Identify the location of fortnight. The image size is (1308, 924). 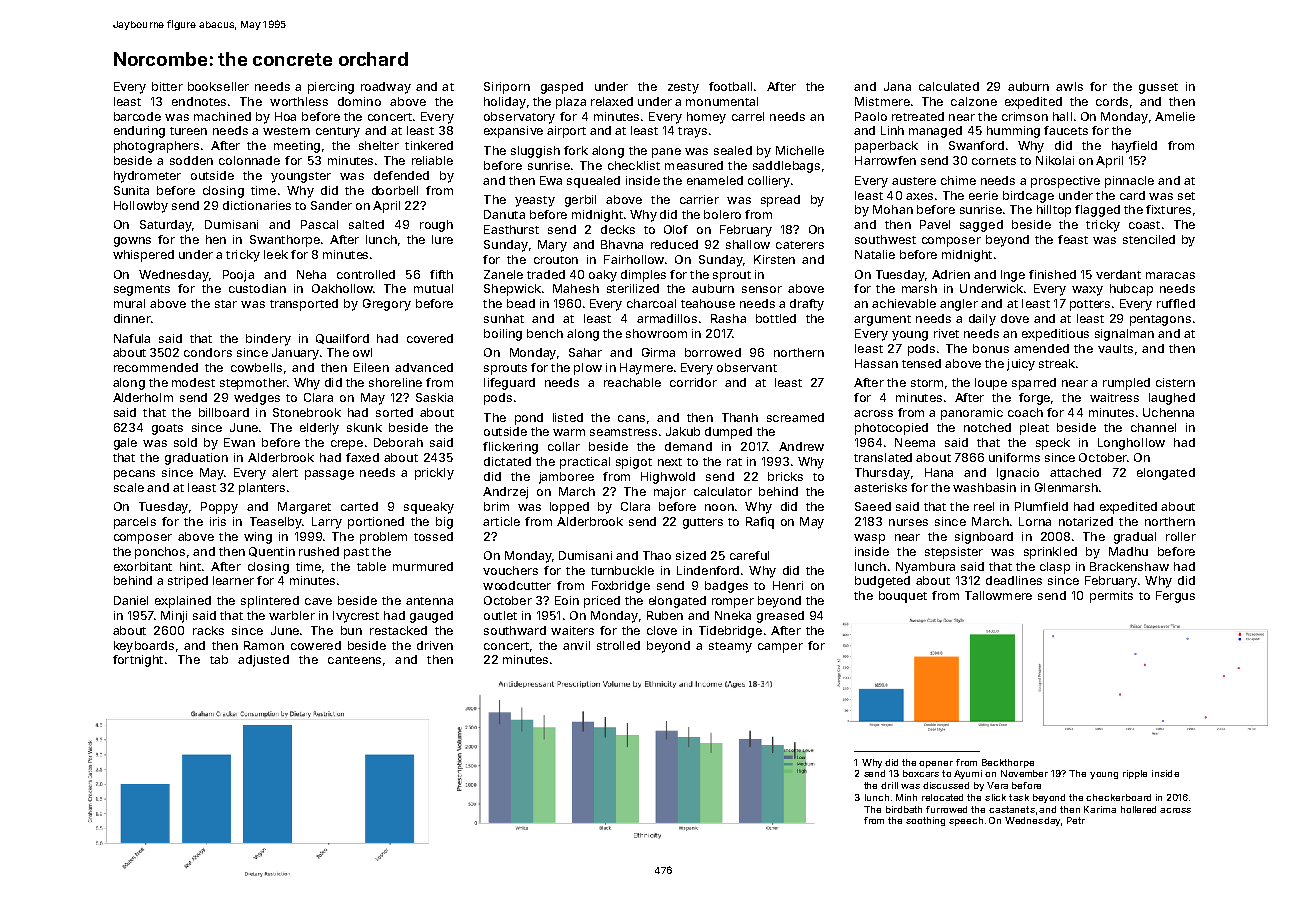
(138, 661).
